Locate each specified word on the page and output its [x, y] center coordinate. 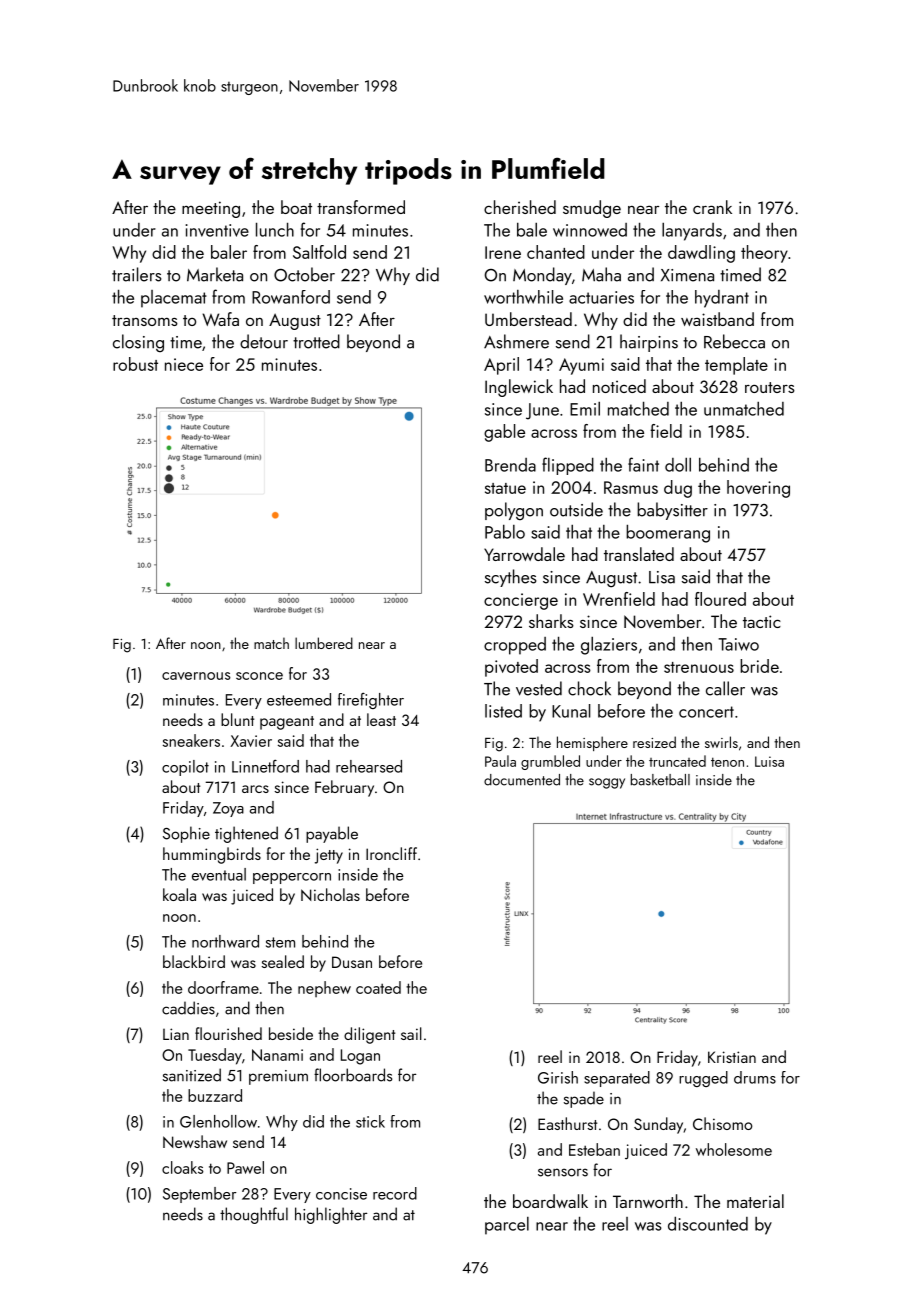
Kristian [732, 1057]
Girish [558, 1077]
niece [184, 364]
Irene [503, 252]
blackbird [194, 961]
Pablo [505, 531]
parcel [507, 1226]
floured [720, 599]
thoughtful [254, 1215]
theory [764, 254]
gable [504, 433]
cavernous [196, 676]
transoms [145, 320]
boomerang [668, 533]
